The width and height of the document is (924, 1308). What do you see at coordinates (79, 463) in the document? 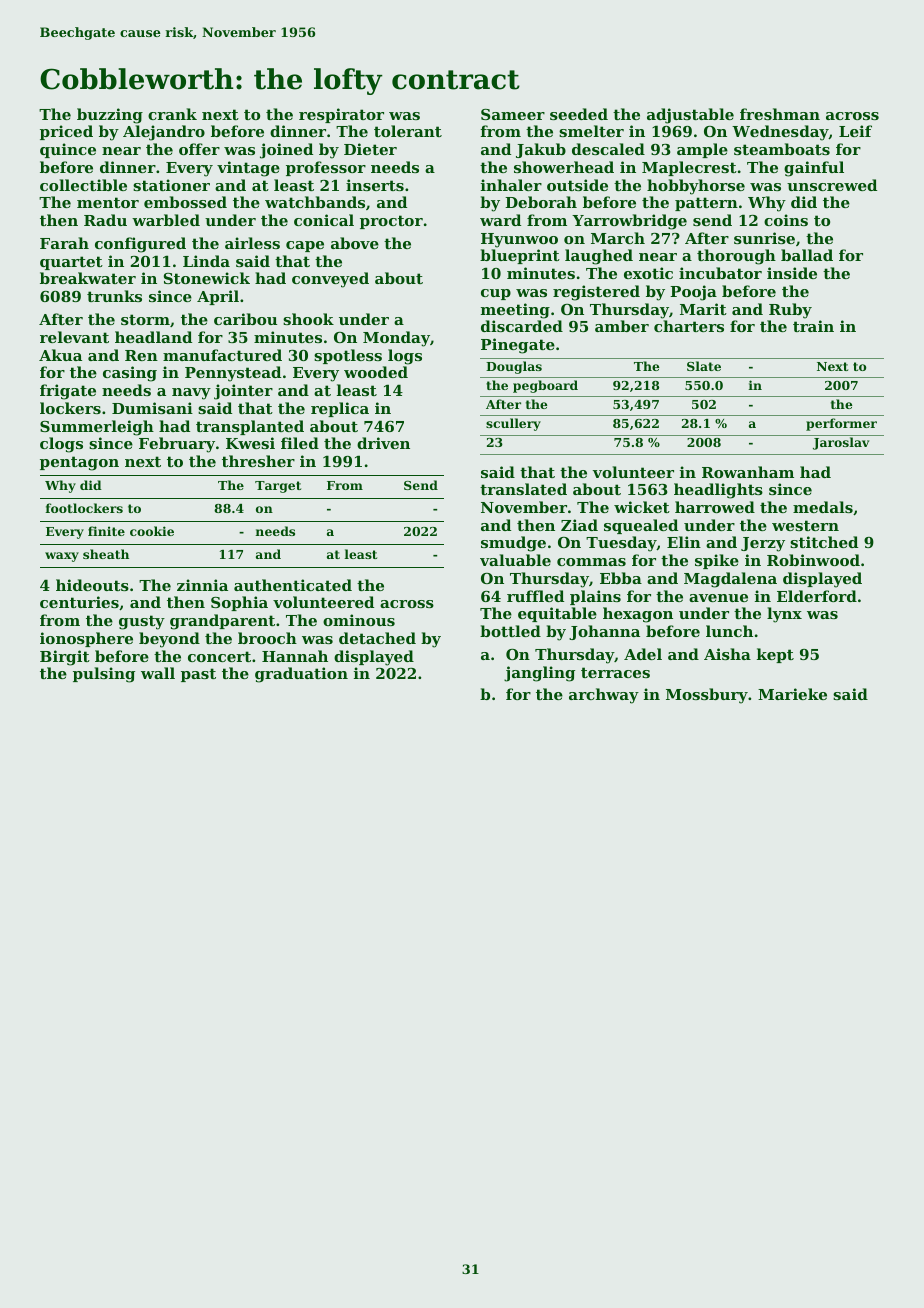
I see `pentagon` at bounding box center [79, 463].
